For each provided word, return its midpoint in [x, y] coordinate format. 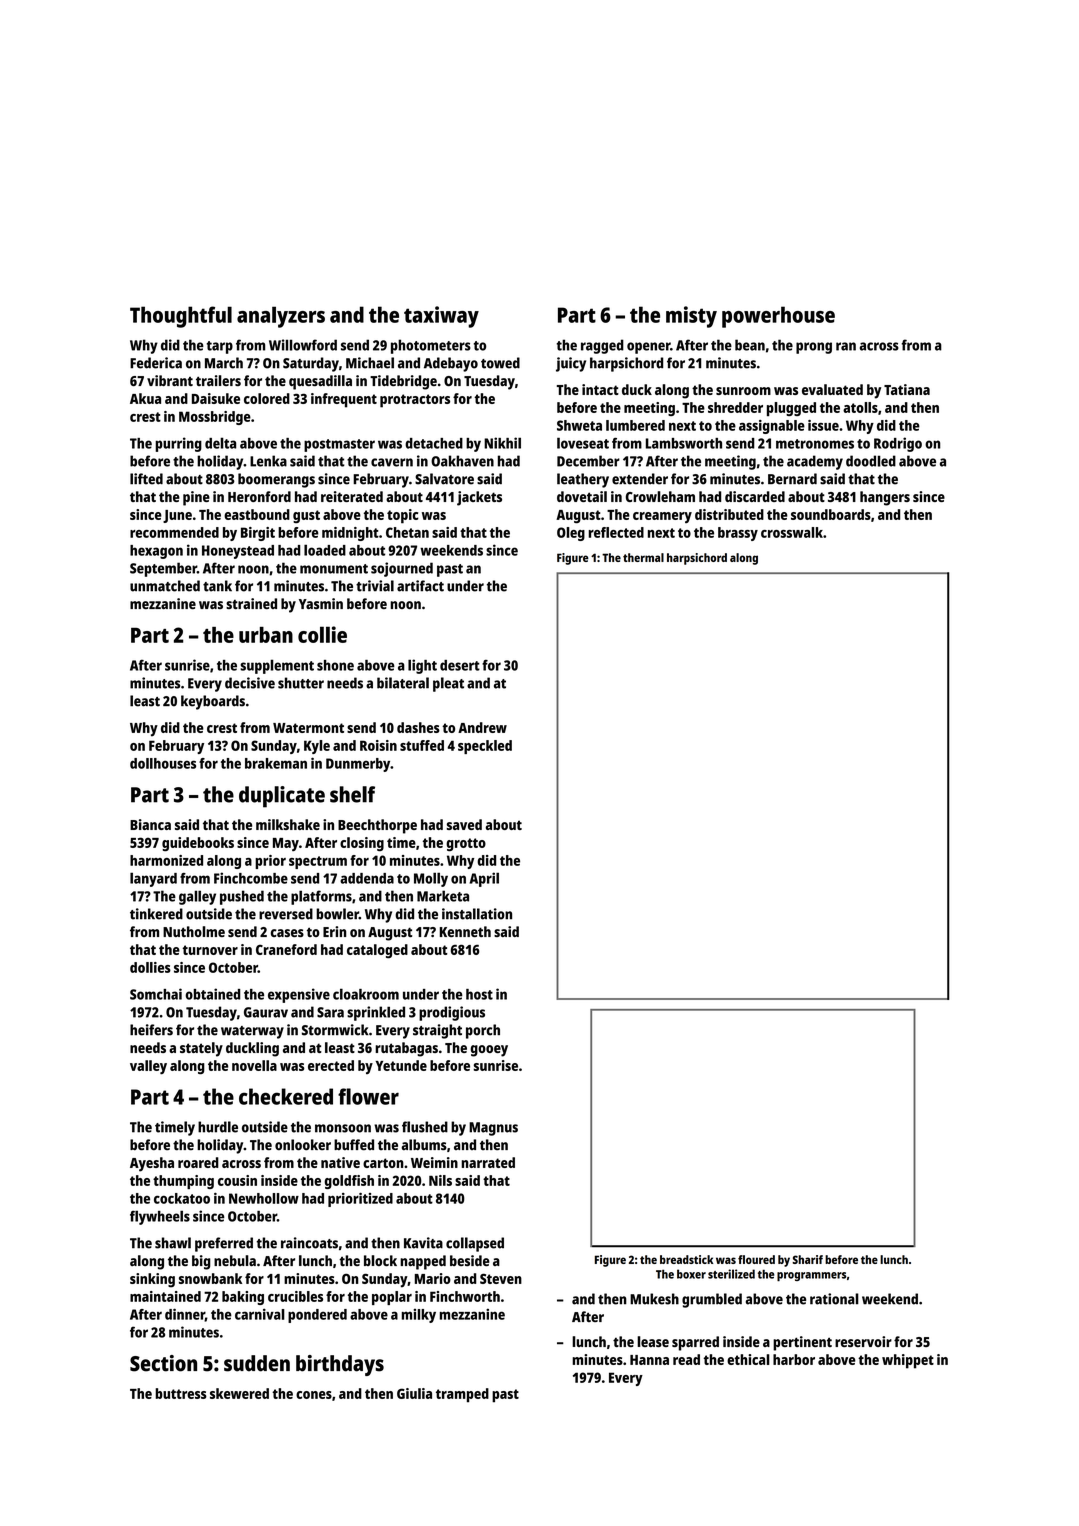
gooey [489, 1051]
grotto [466, 844]
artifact [420, 586]
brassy [738, 534]
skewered [239, 1393]
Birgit [258, 534]
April [484, 879]
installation [477, 914]
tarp [220, 347]
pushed [242, 897]
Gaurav [266, 1012]
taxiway [441, 317]
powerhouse [778, 317]
